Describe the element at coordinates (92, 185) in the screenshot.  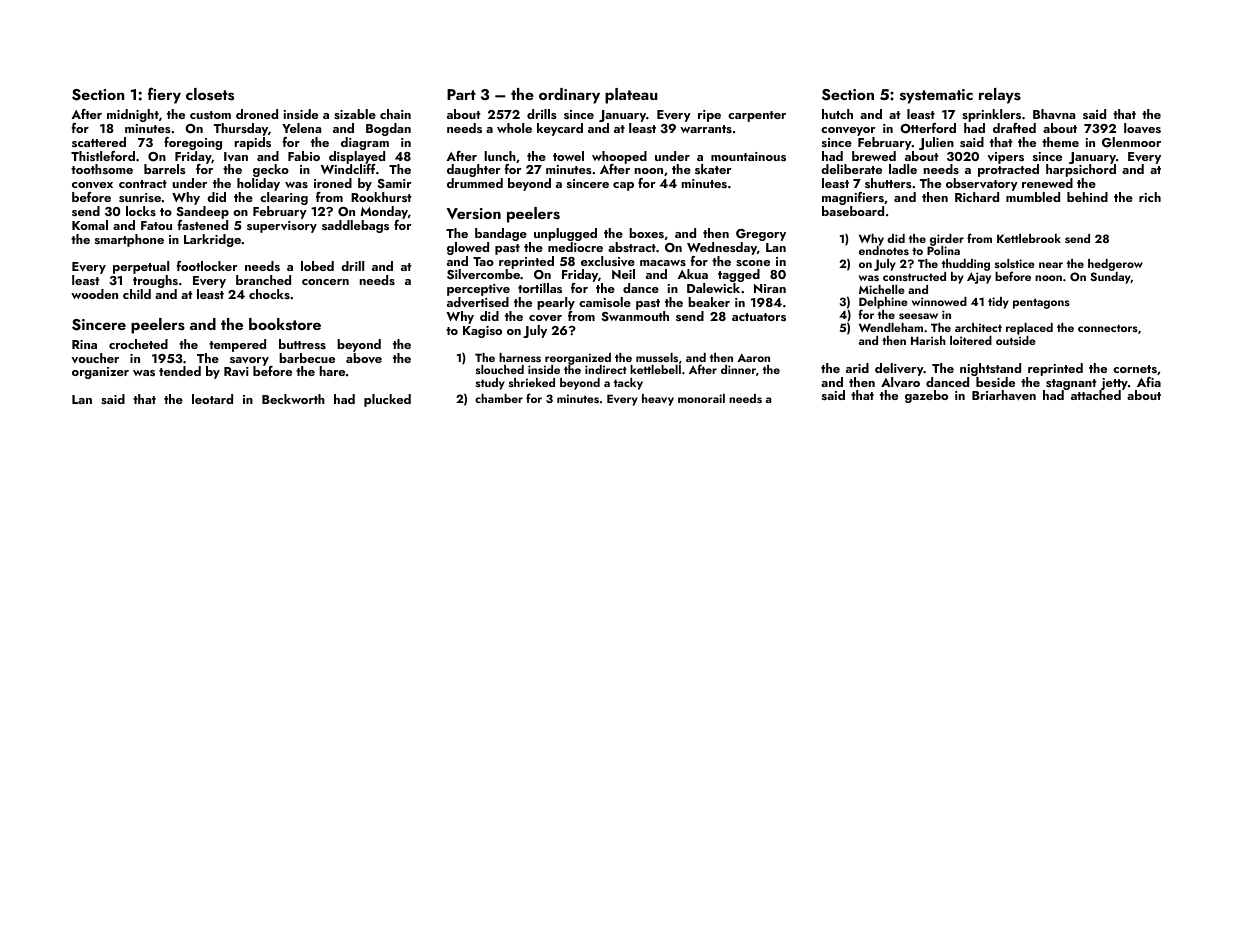
I see `convex` at that location.
